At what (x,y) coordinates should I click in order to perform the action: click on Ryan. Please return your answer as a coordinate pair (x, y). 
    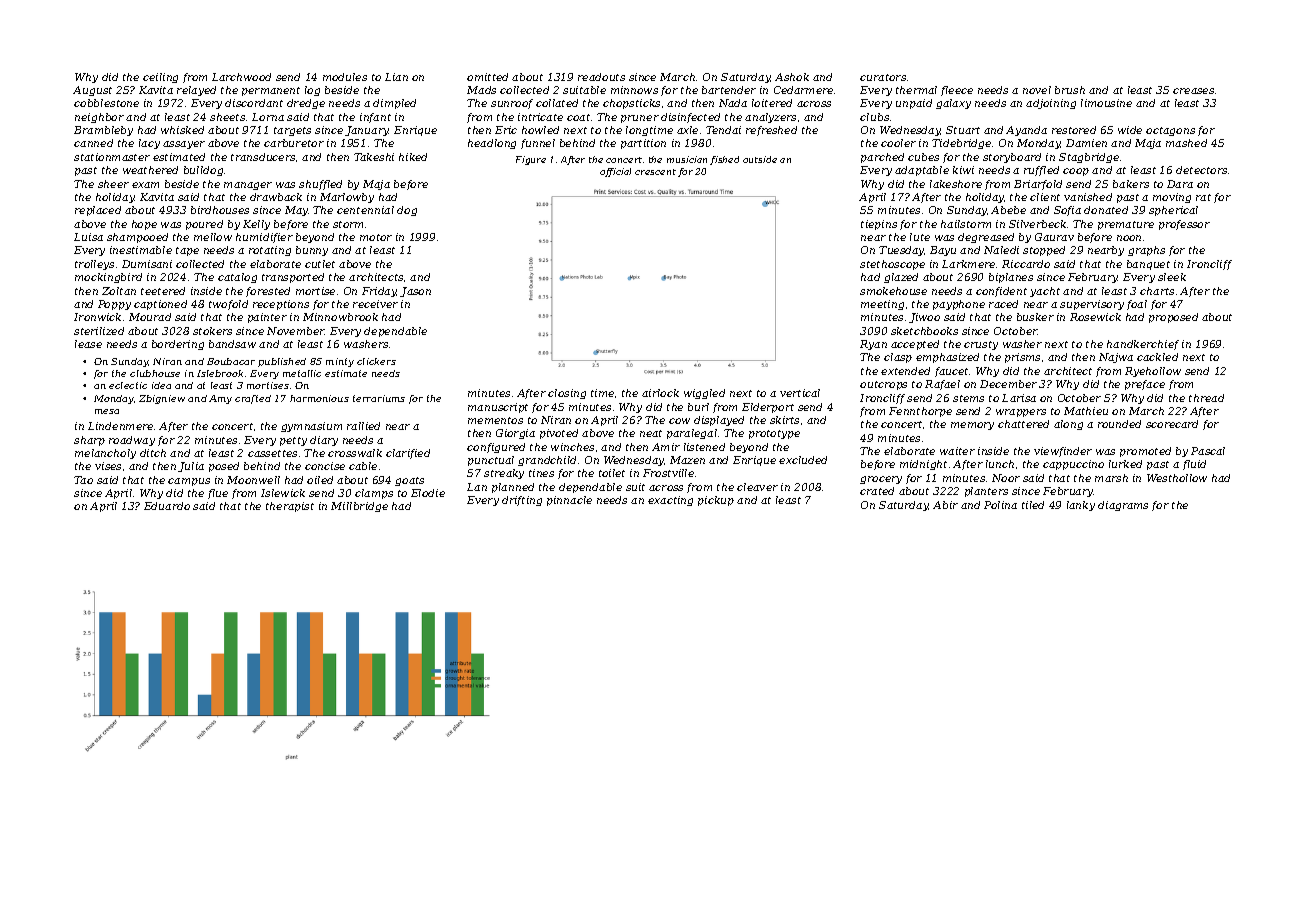
    Looking at the image, I should click on (873, 345).
